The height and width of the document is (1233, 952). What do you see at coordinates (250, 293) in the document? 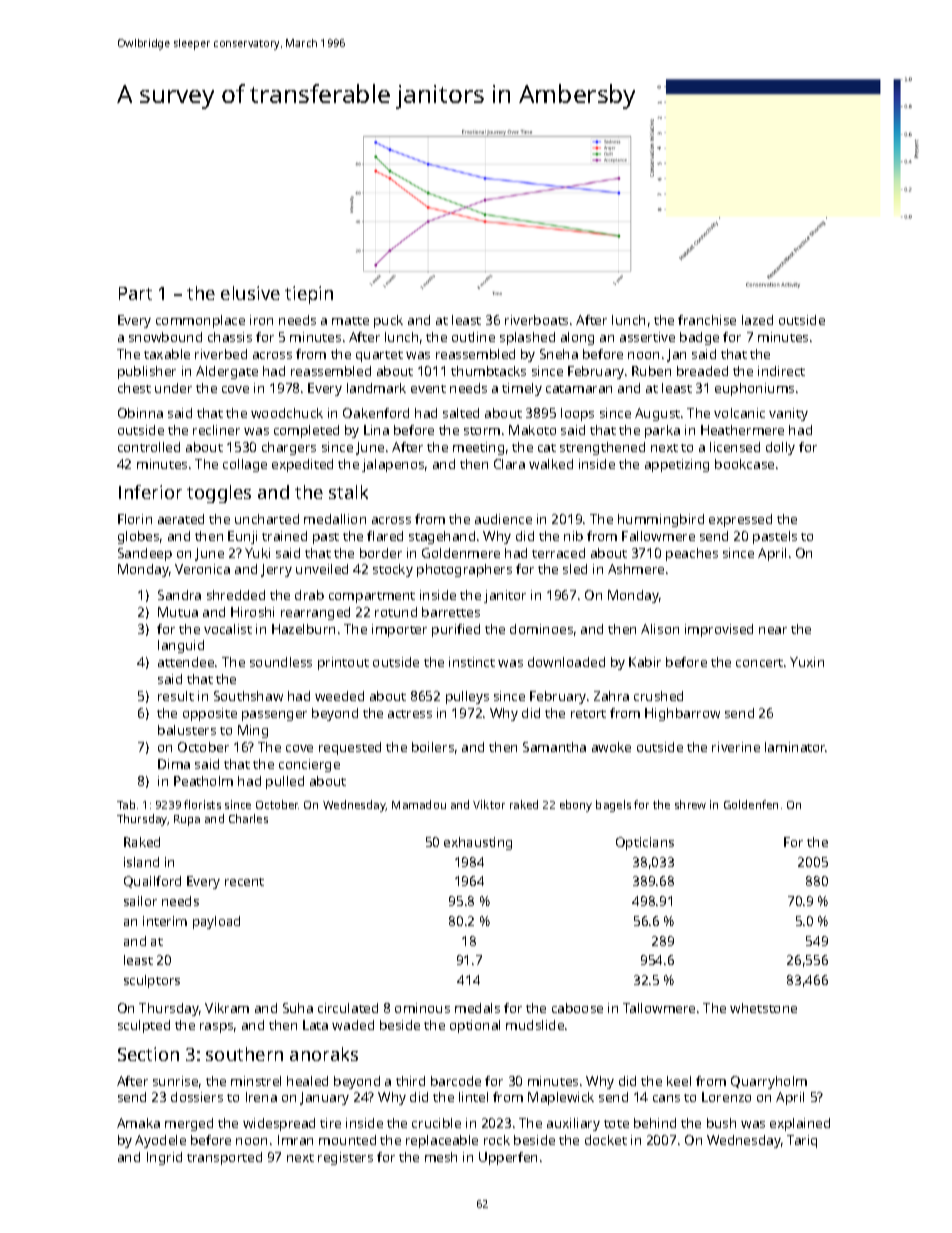
I see `elusive` at bounding box center [250, 293].
